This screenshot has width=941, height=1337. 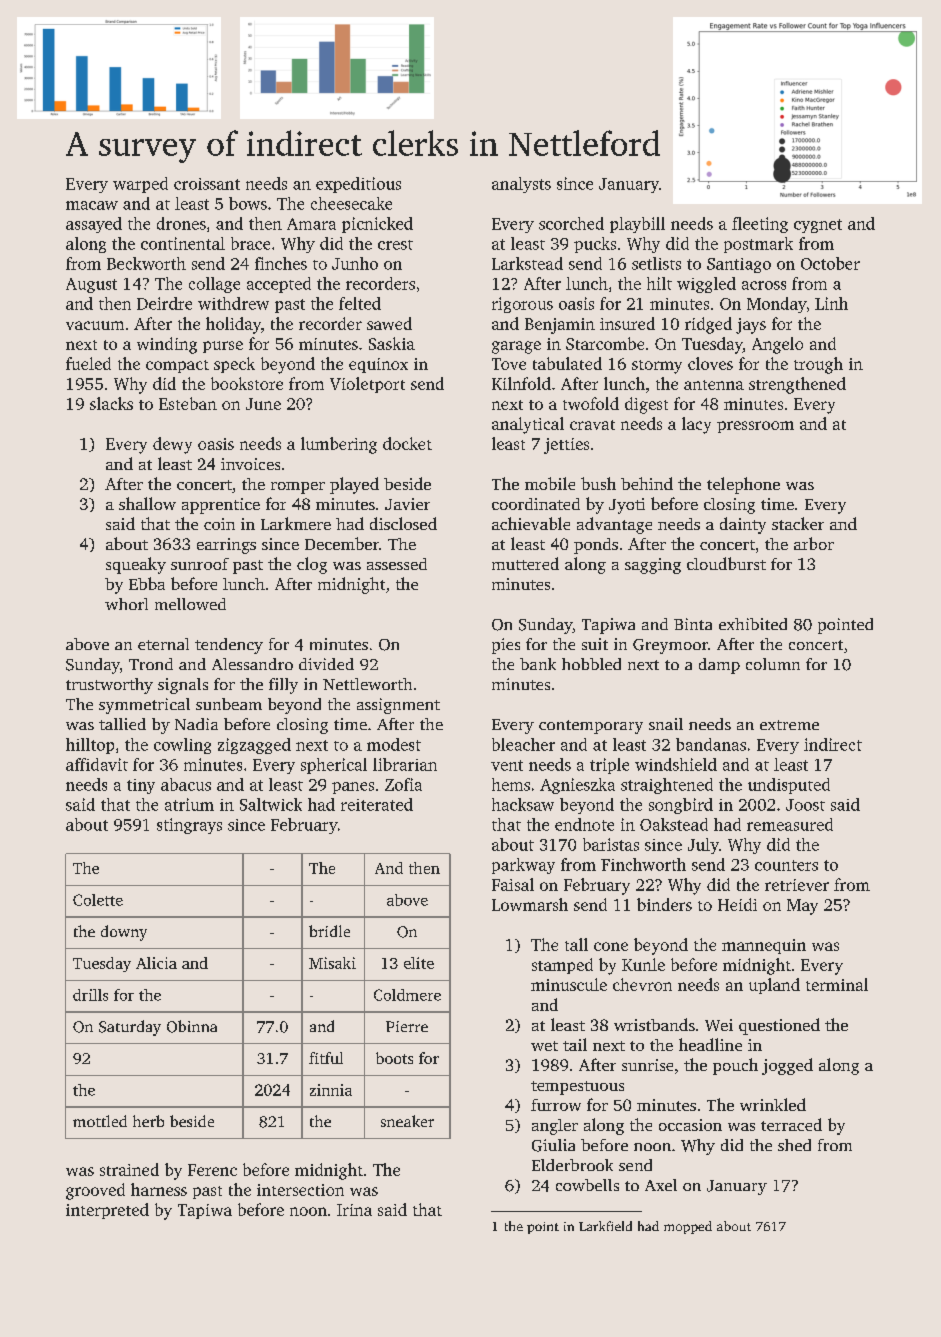 I want to click on Irina, so click(x=354, y=1210).
